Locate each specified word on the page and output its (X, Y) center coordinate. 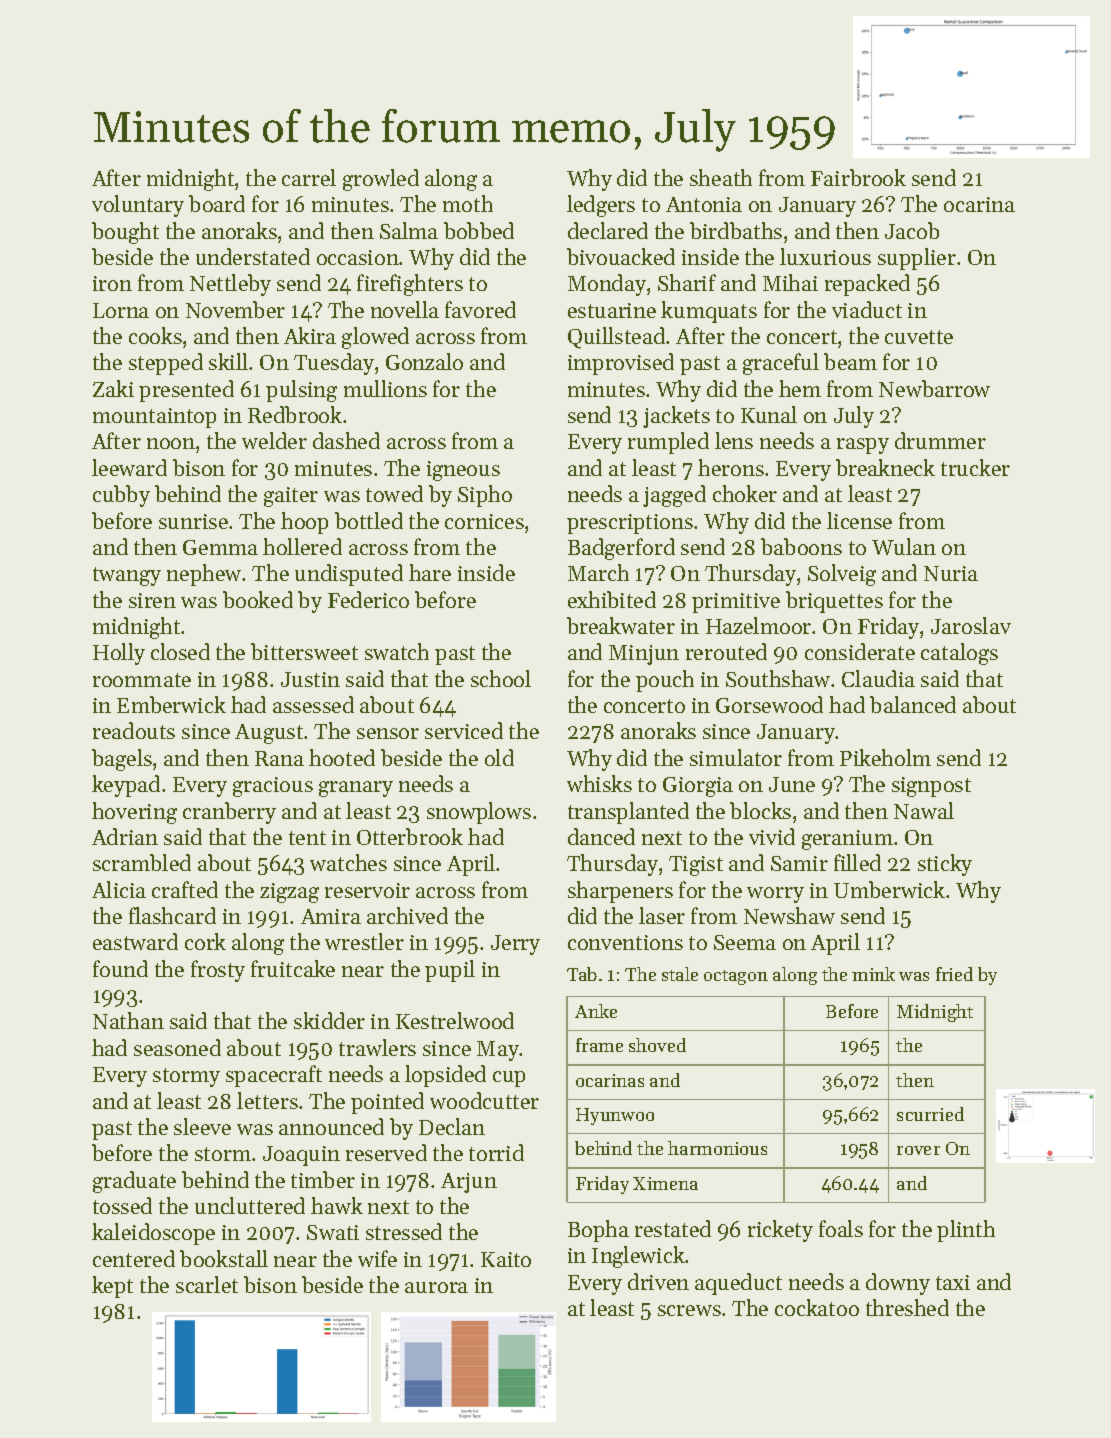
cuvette (919, 337)
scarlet (207, 1284)
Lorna (121, 310)
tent (307, 838)
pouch (665, 681)
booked (258, 599)
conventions (625, 942)
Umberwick (889, 889)
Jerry (515, 945)
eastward (135, 941)
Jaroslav (971, 625)
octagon (736, 977)
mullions (385, 388)
